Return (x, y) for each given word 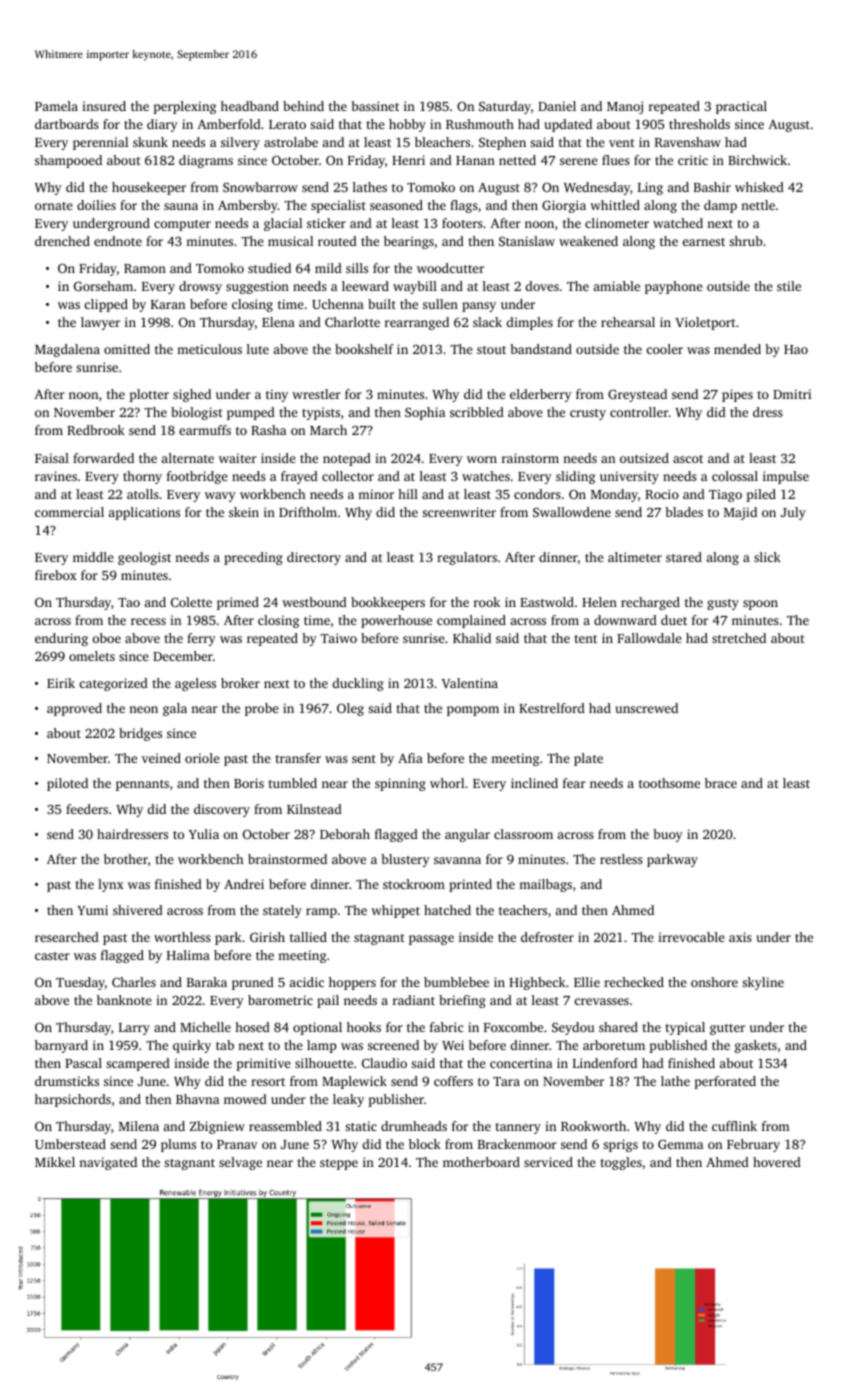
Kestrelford (552, 708)
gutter (727, 1029)
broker (240, 683)
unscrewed (647, 708)
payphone (674, 287)
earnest (704, 242)
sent (364, 759)
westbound (314, 602)
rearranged (417, 323)
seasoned (396, 205)
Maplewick (354, 1082)
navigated (108, 1163)
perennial (100, 143)
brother (126, 859)
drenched (62, 241)
